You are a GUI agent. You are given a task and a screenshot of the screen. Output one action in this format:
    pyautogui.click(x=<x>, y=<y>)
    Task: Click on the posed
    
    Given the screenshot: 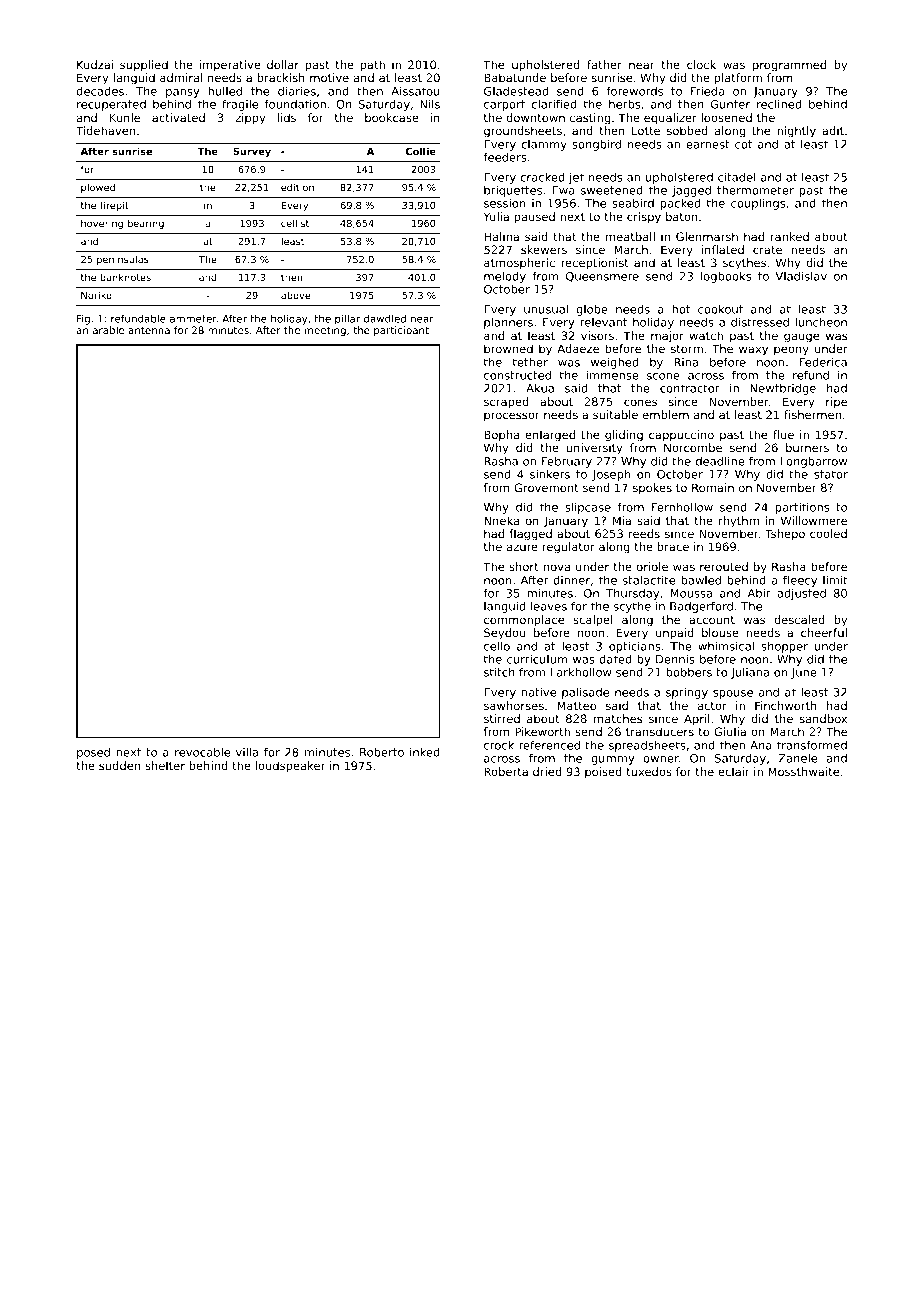 What is the action you would take?
    pyautogui.click(x=93, y=753)
